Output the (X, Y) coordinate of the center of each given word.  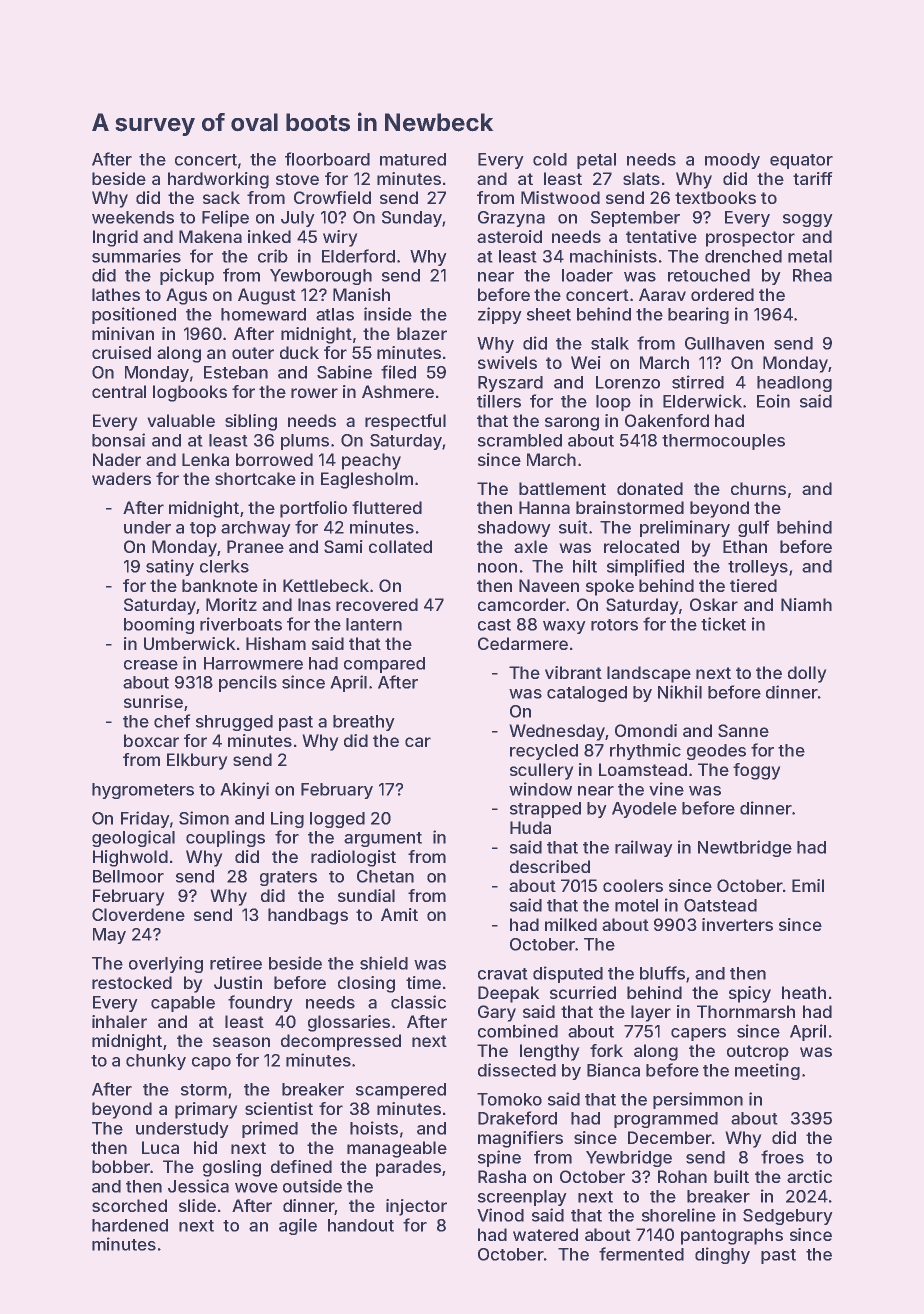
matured (413, 159)
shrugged (234, 723)
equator (801, 161)
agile (298, 1226)
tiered (753, 585)
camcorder (522, 604)
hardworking (218, 180)
